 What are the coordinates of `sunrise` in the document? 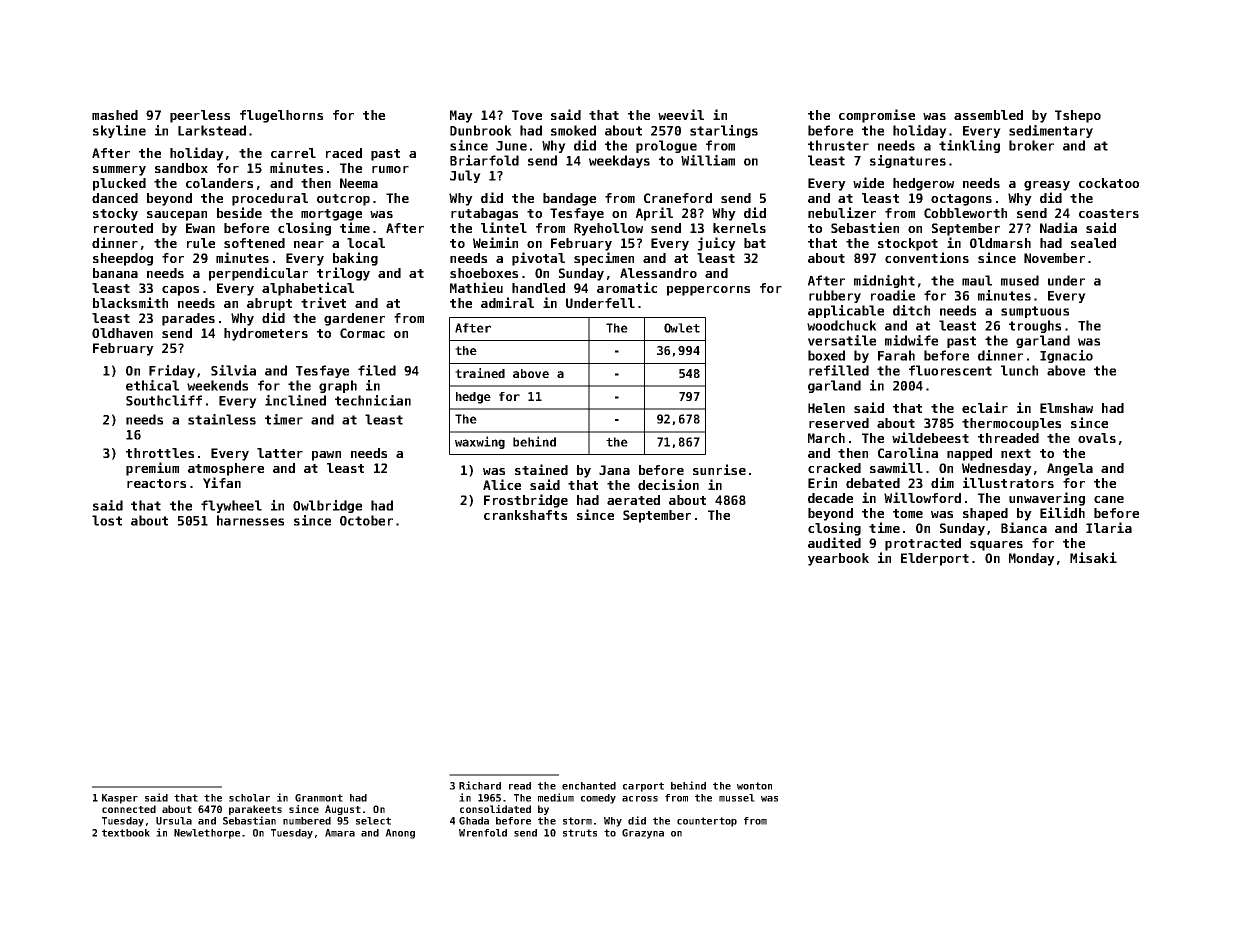 It's located at (719, 469).
